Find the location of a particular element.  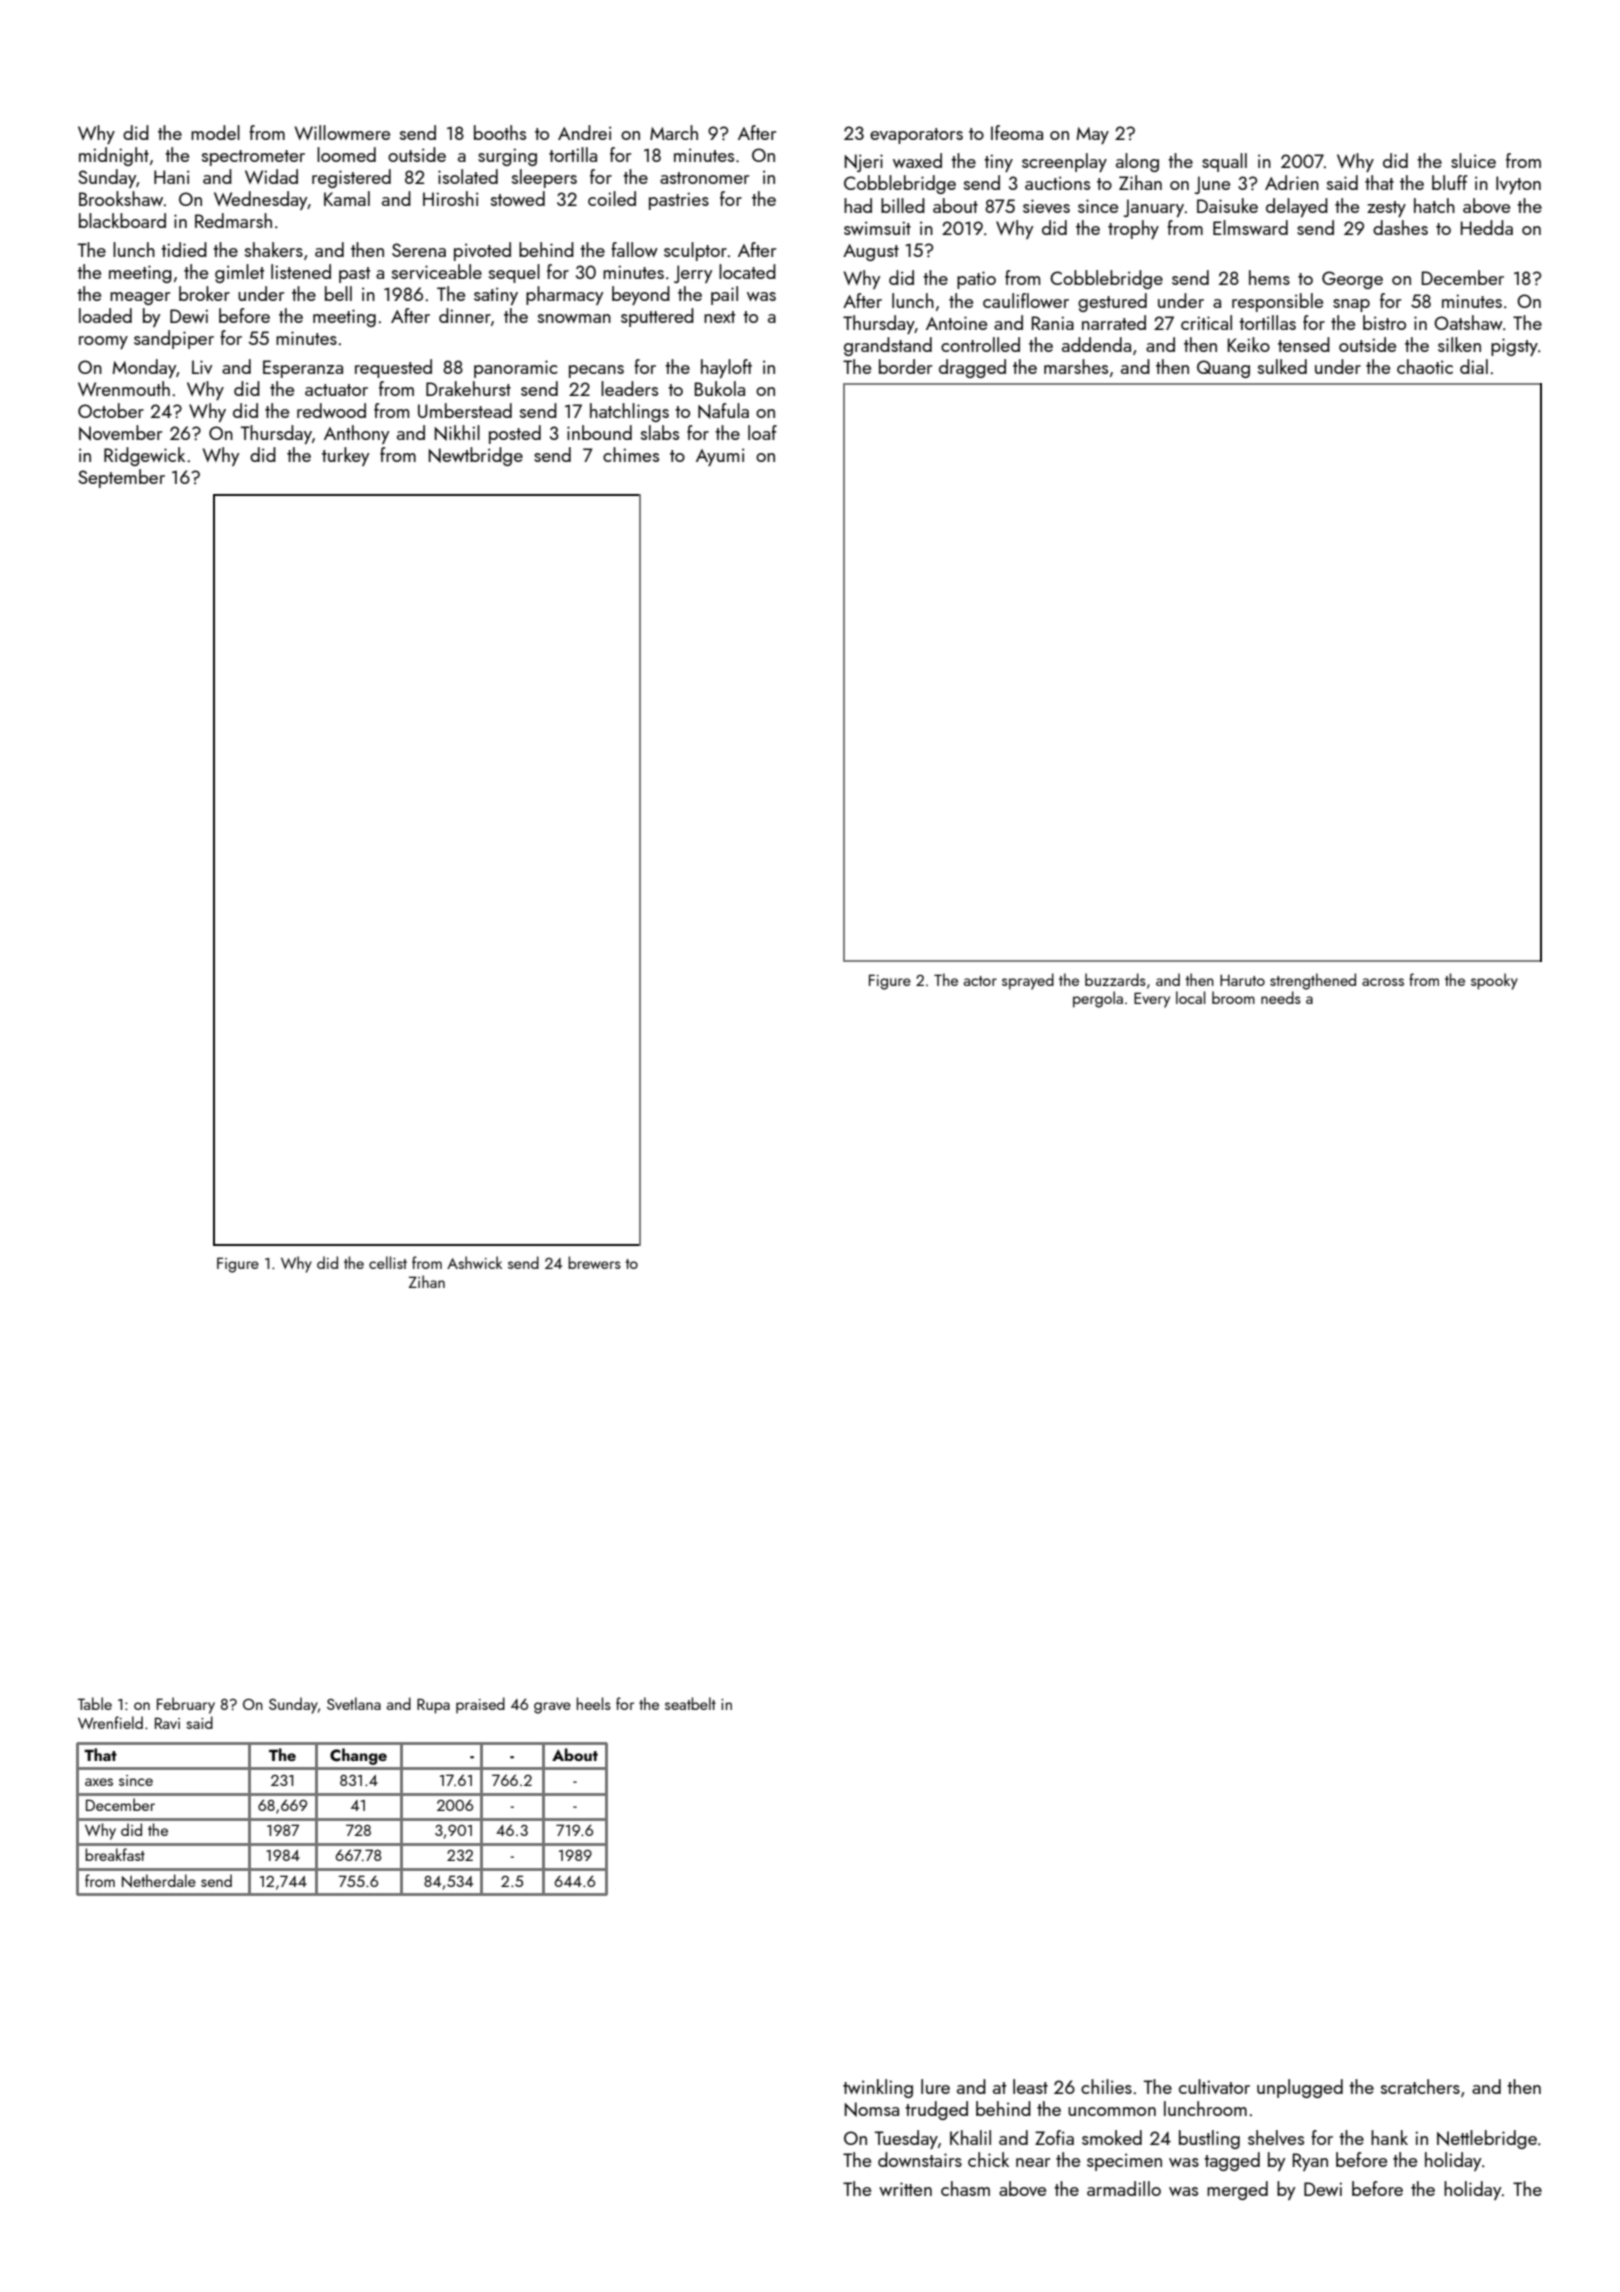

needs is located at coordinates (1281, 997).
